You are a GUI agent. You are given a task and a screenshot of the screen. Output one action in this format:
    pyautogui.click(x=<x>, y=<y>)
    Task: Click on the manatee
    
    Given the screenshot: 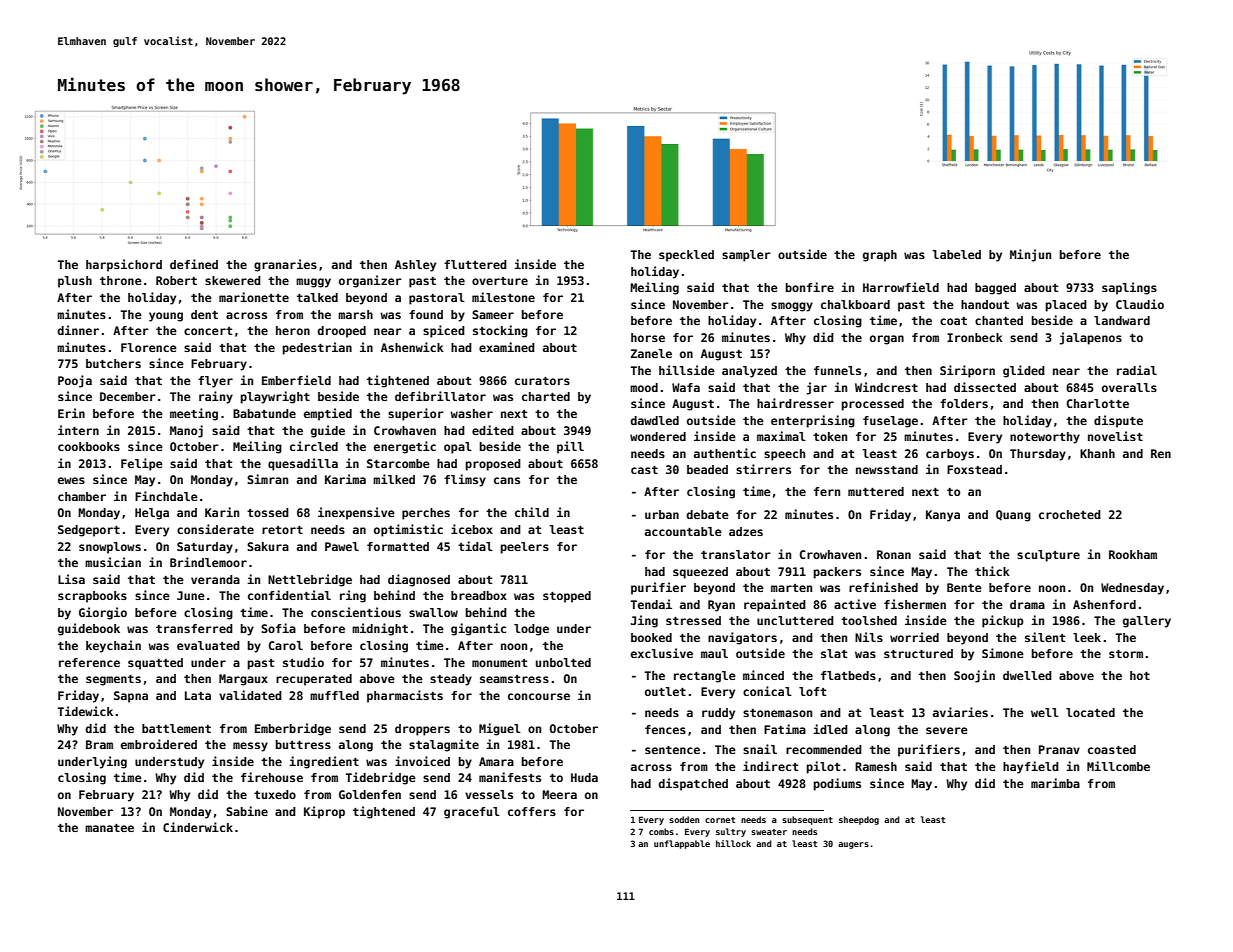 What is the action you would take?
    pyautogui.click(x=109, y=828)
